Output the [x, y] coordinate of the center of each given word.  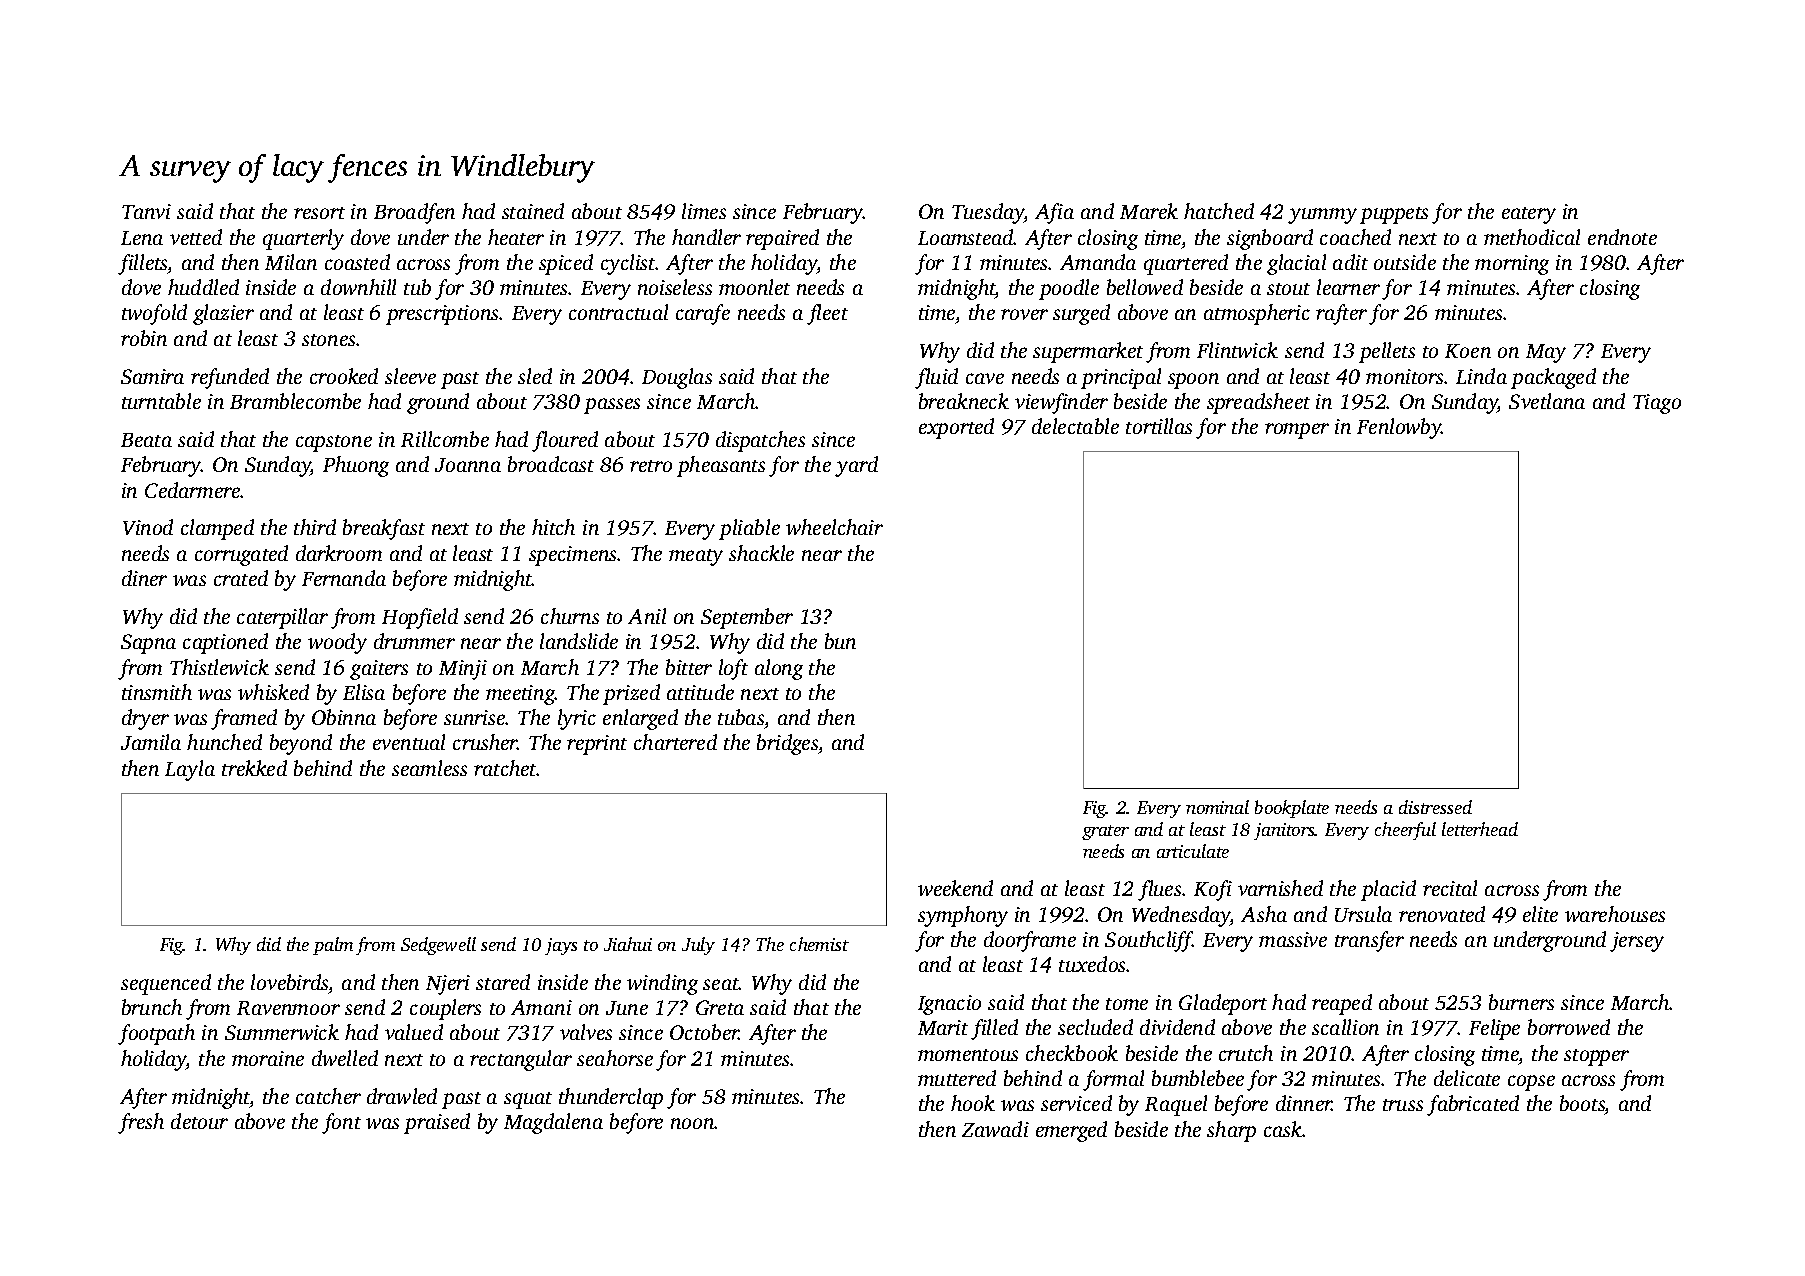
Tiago [1657, 404]
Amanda [1098, 262]
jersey [1637, 942]
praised [437, 1123]
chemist [819, 944]
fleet [827, 314]
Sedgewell [438, 946]
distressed [1435, 807]
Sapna [148, 644]
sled [535, 376]
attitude [700, 692]
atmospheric [1257, 314]
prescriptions [443, 315]
